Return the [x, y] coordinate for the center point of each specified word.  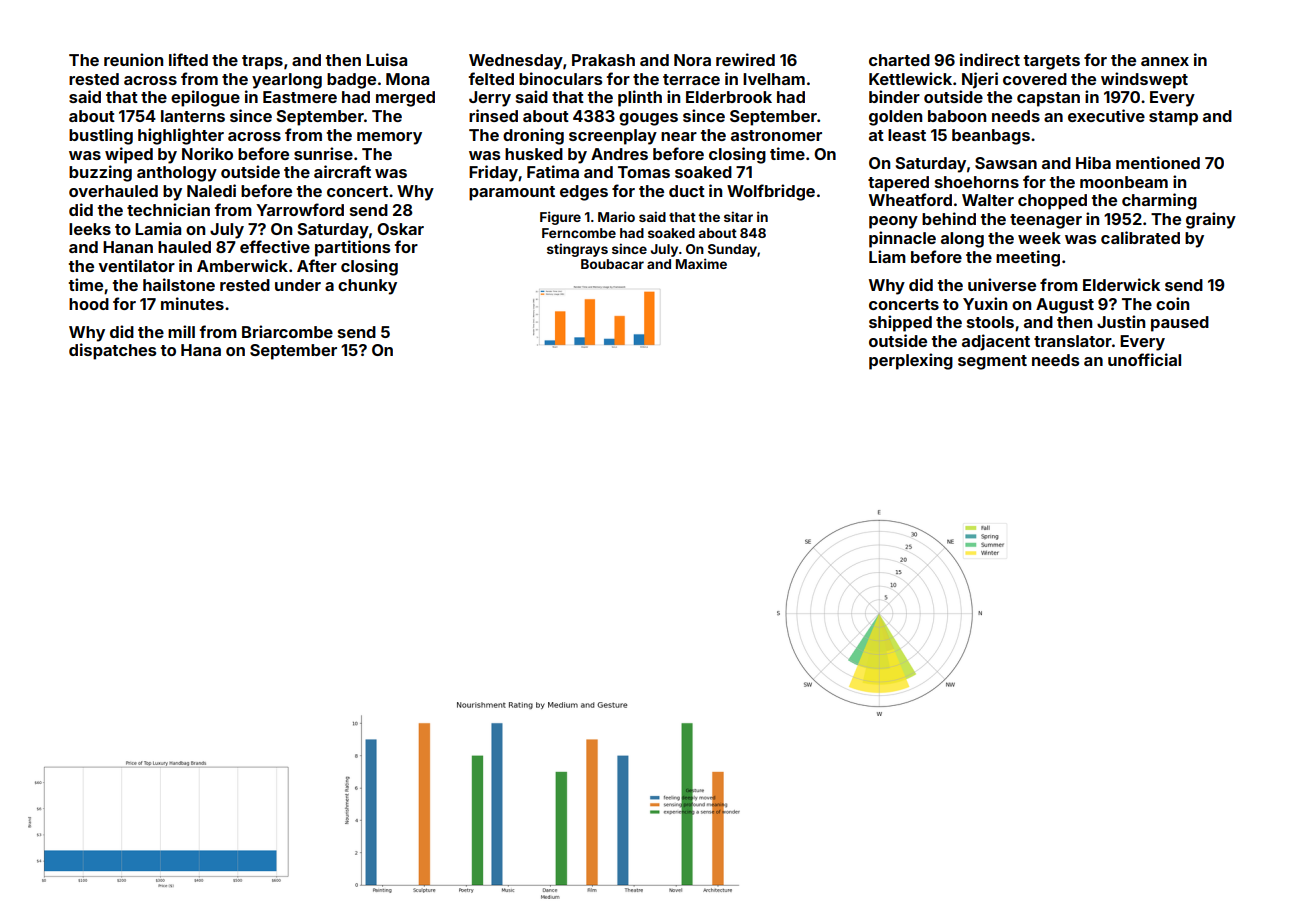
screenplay [613, 137]
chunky [367, 287]
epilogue [205, 98]
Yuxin [985, 303]
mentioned [1158, 162]
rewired [745, 59]
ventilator [136, 265]
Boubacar [612, 264]
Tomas [644, 172]
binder [894, 96]
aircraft [342, 171]
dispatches [113, 351]
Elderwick [1121, 284]
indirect [990, 59]
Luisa [386, 59]
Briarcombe [287, 331]
